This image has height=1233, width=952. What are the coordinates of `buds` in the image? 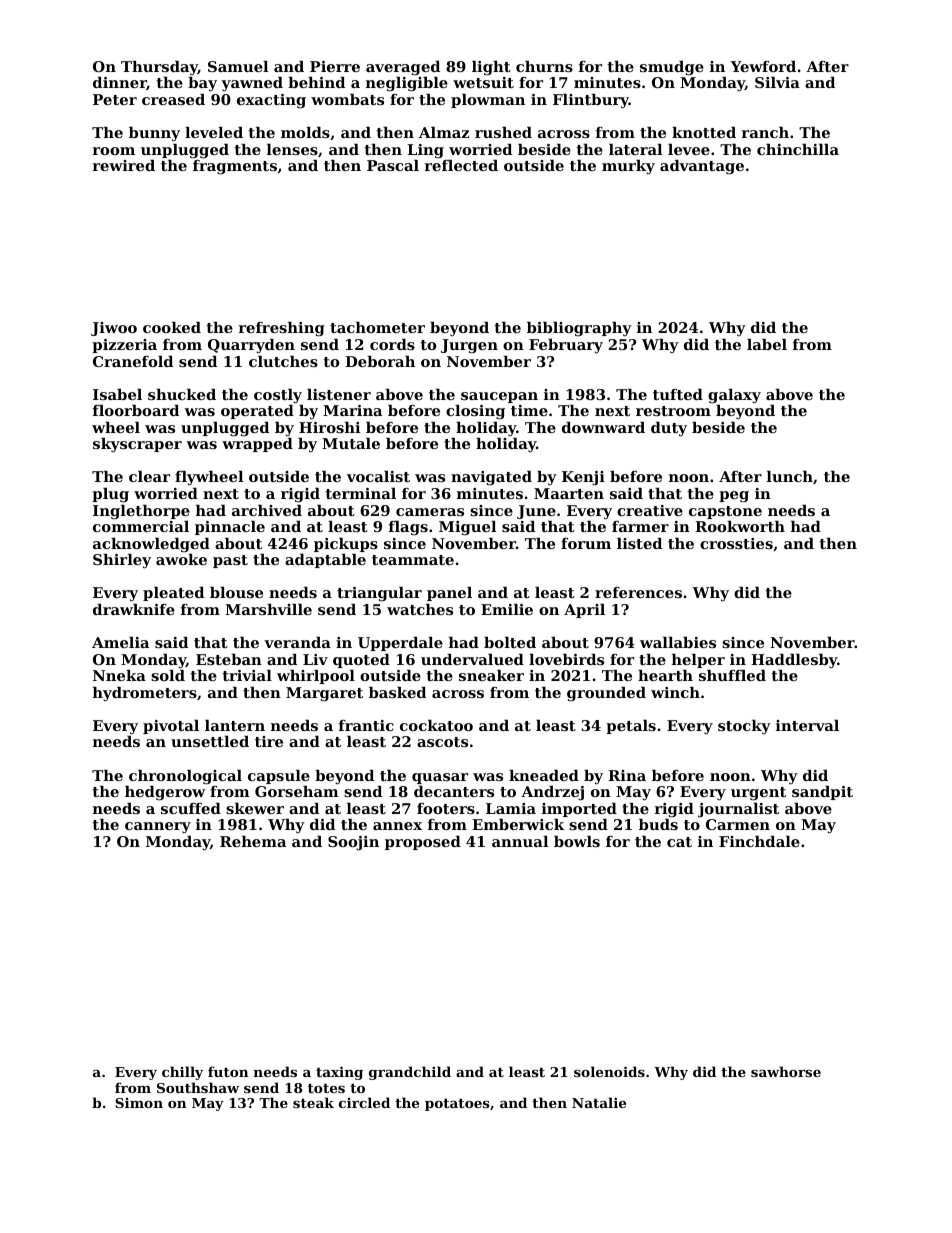 It's located at (658, 824).
